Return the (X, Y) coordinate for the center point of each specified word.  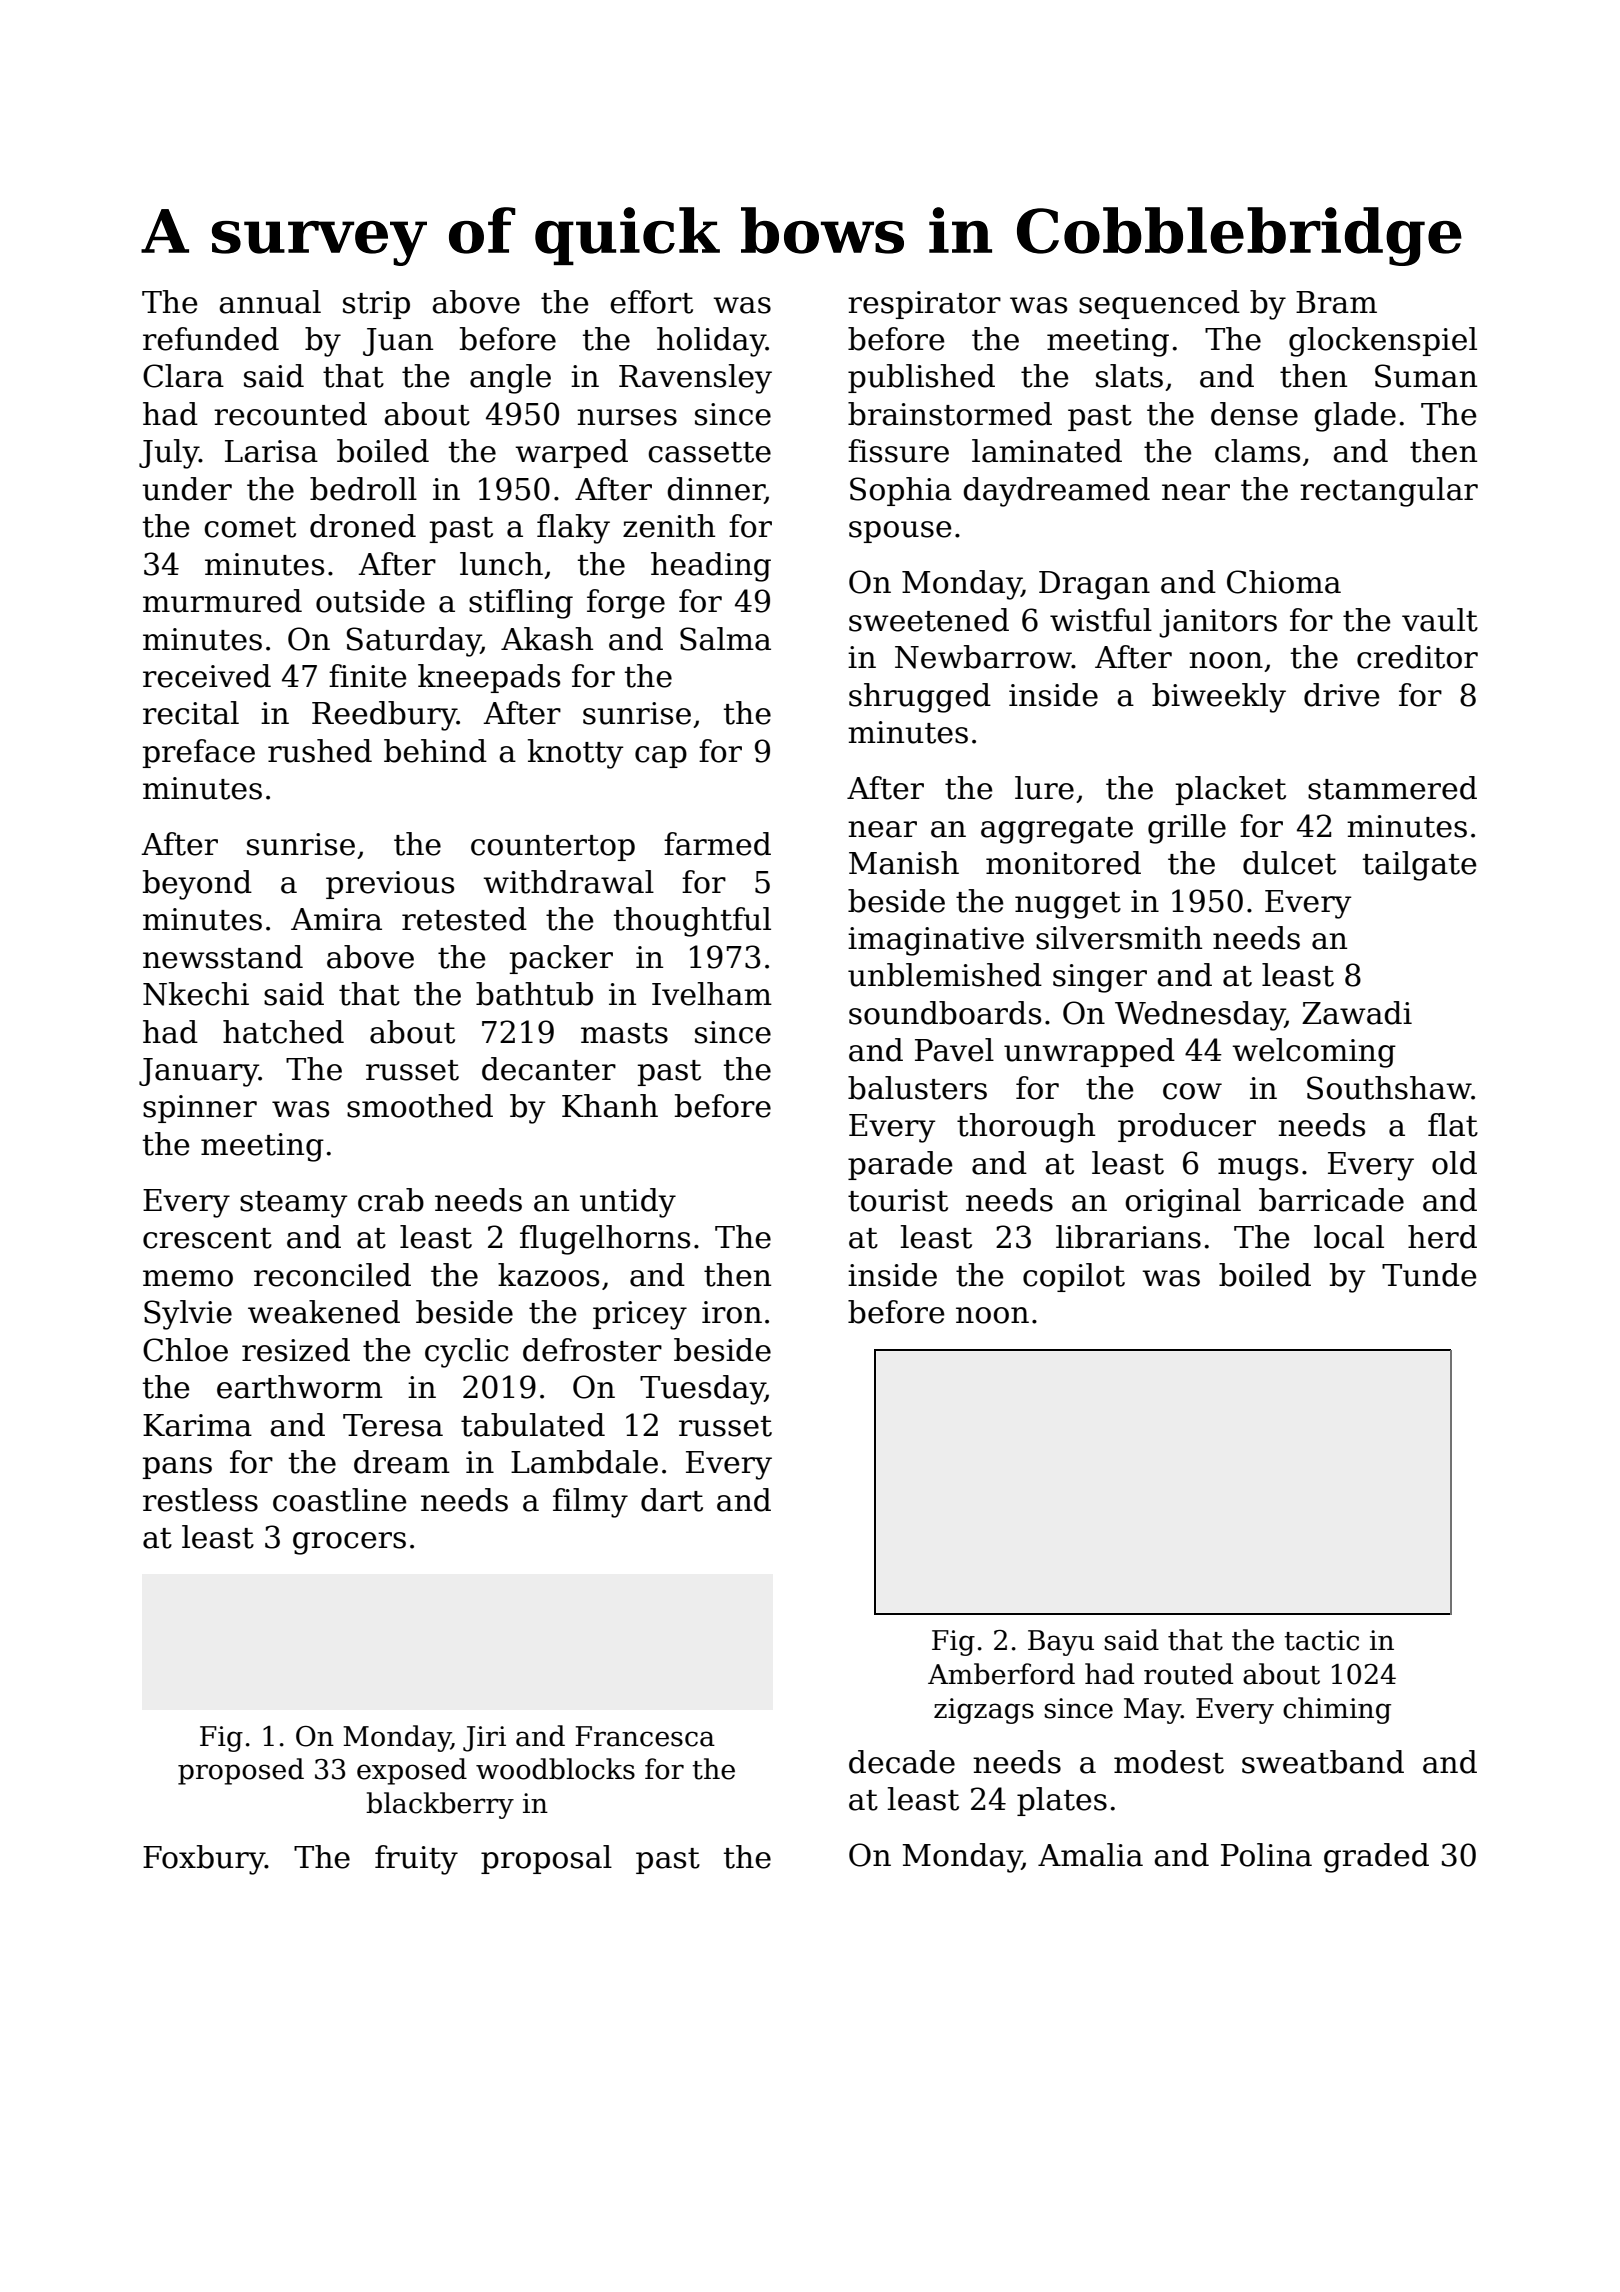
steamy (294, 1204)
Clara (183, 376)
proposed (241, 1771)
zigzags (984, 1711)
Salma (725, 639)
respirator (924, 305)
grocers (349, 1543)
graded (1376, 1858)
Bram (1336, 302)
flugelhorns (605, 1240)
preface (199, 753)
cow (1192, 1091)
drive (1342, 695)
